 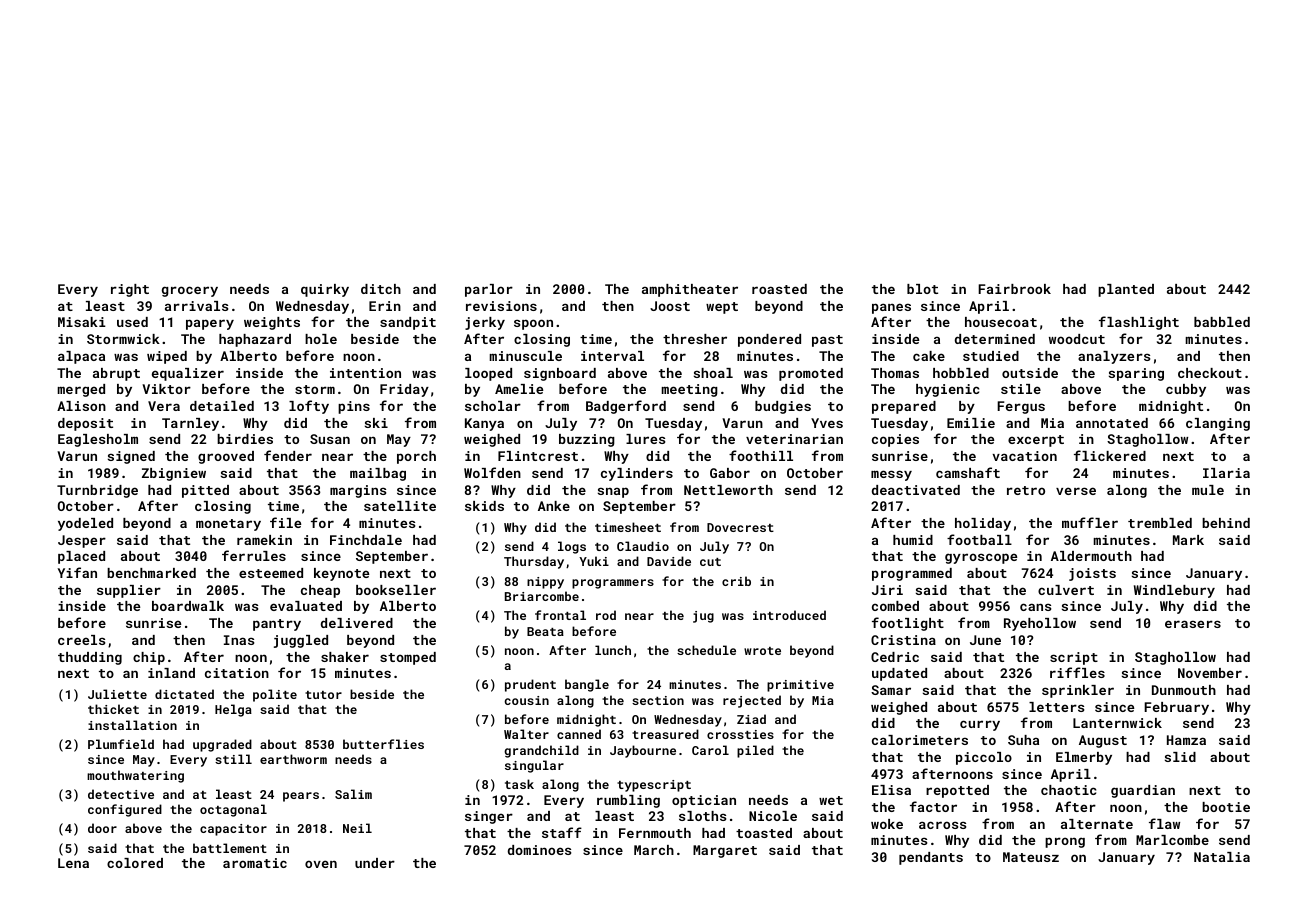 I want to click on Fernmouth, so click(x=655, y=833).
